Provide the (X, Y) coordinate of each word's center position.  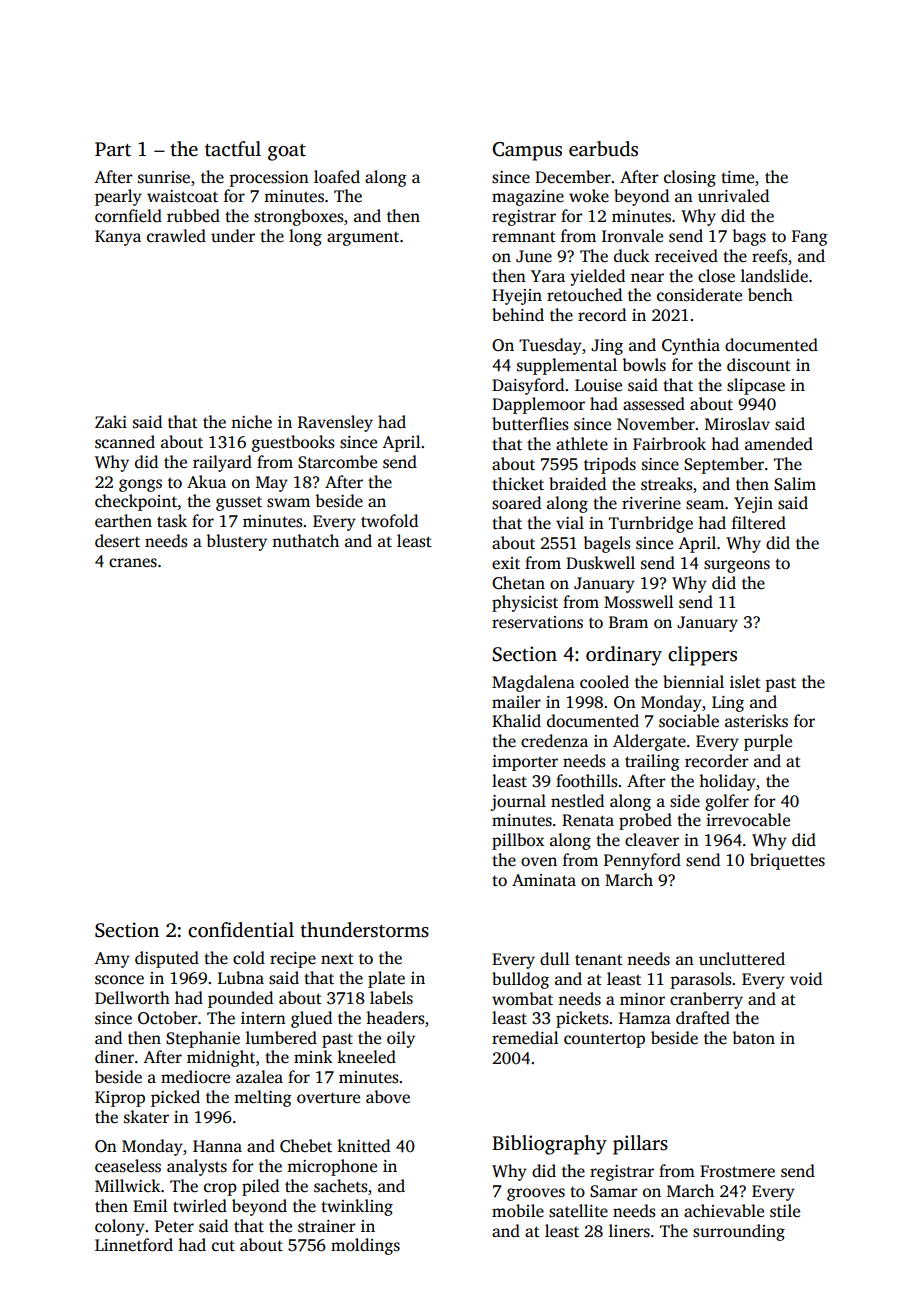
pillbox (518, 841)
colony (120, 1227)
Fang (810, 238)
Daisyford (528, 386)
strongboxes (299, 217)
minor (642, 999)
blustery (236, 542)
